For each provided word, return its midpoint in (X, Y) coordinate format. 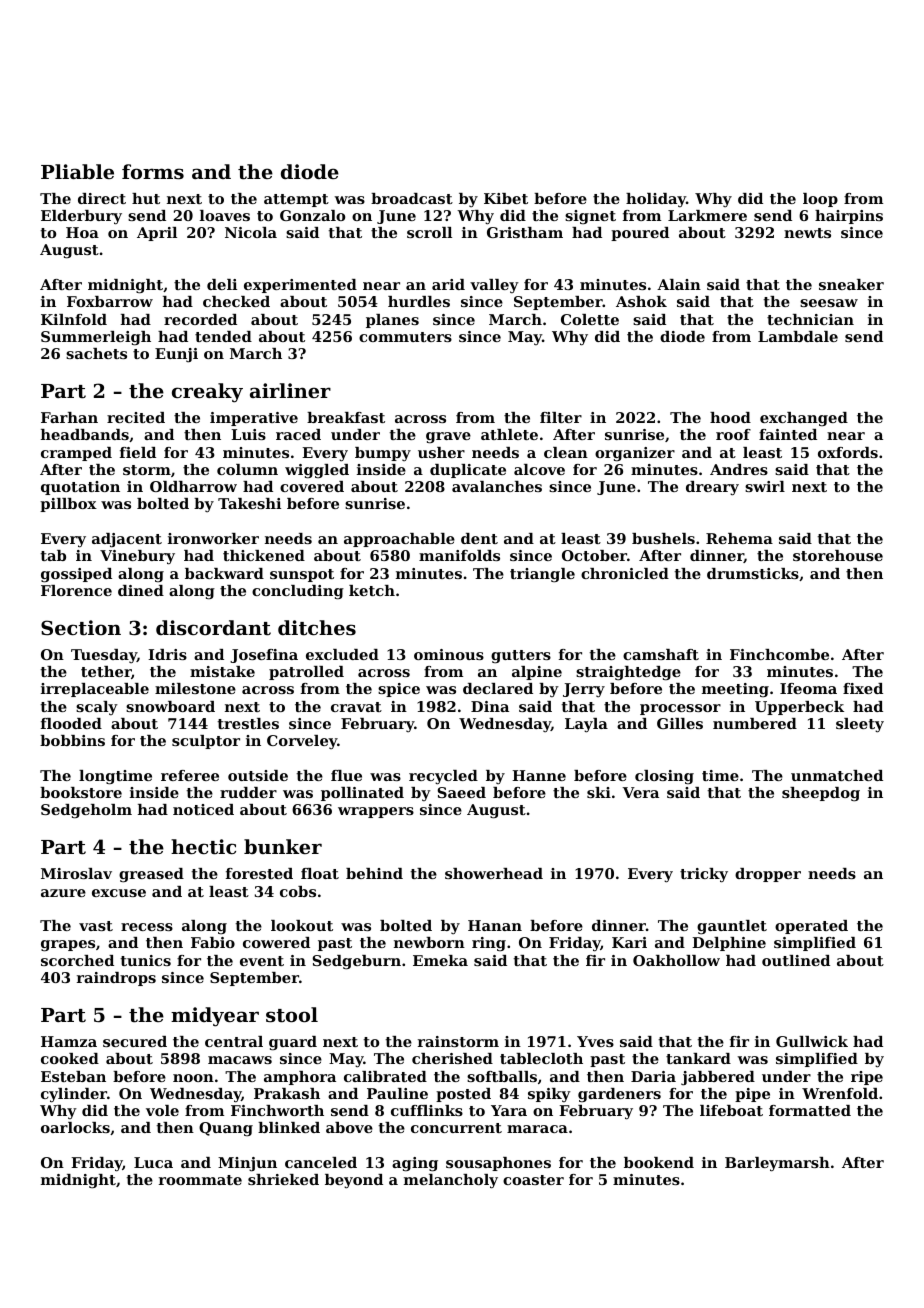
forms (153, 172)
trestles (248, 723)
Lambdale (798, 336)
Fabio (213, 942)
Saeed (461, 792)
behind (374, 873)
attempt (296, 200)
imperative (254, 419)
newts (807, 233)
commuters (405, 337)
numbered (755, 723)
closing (664, 777)
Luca (153, 1162)
